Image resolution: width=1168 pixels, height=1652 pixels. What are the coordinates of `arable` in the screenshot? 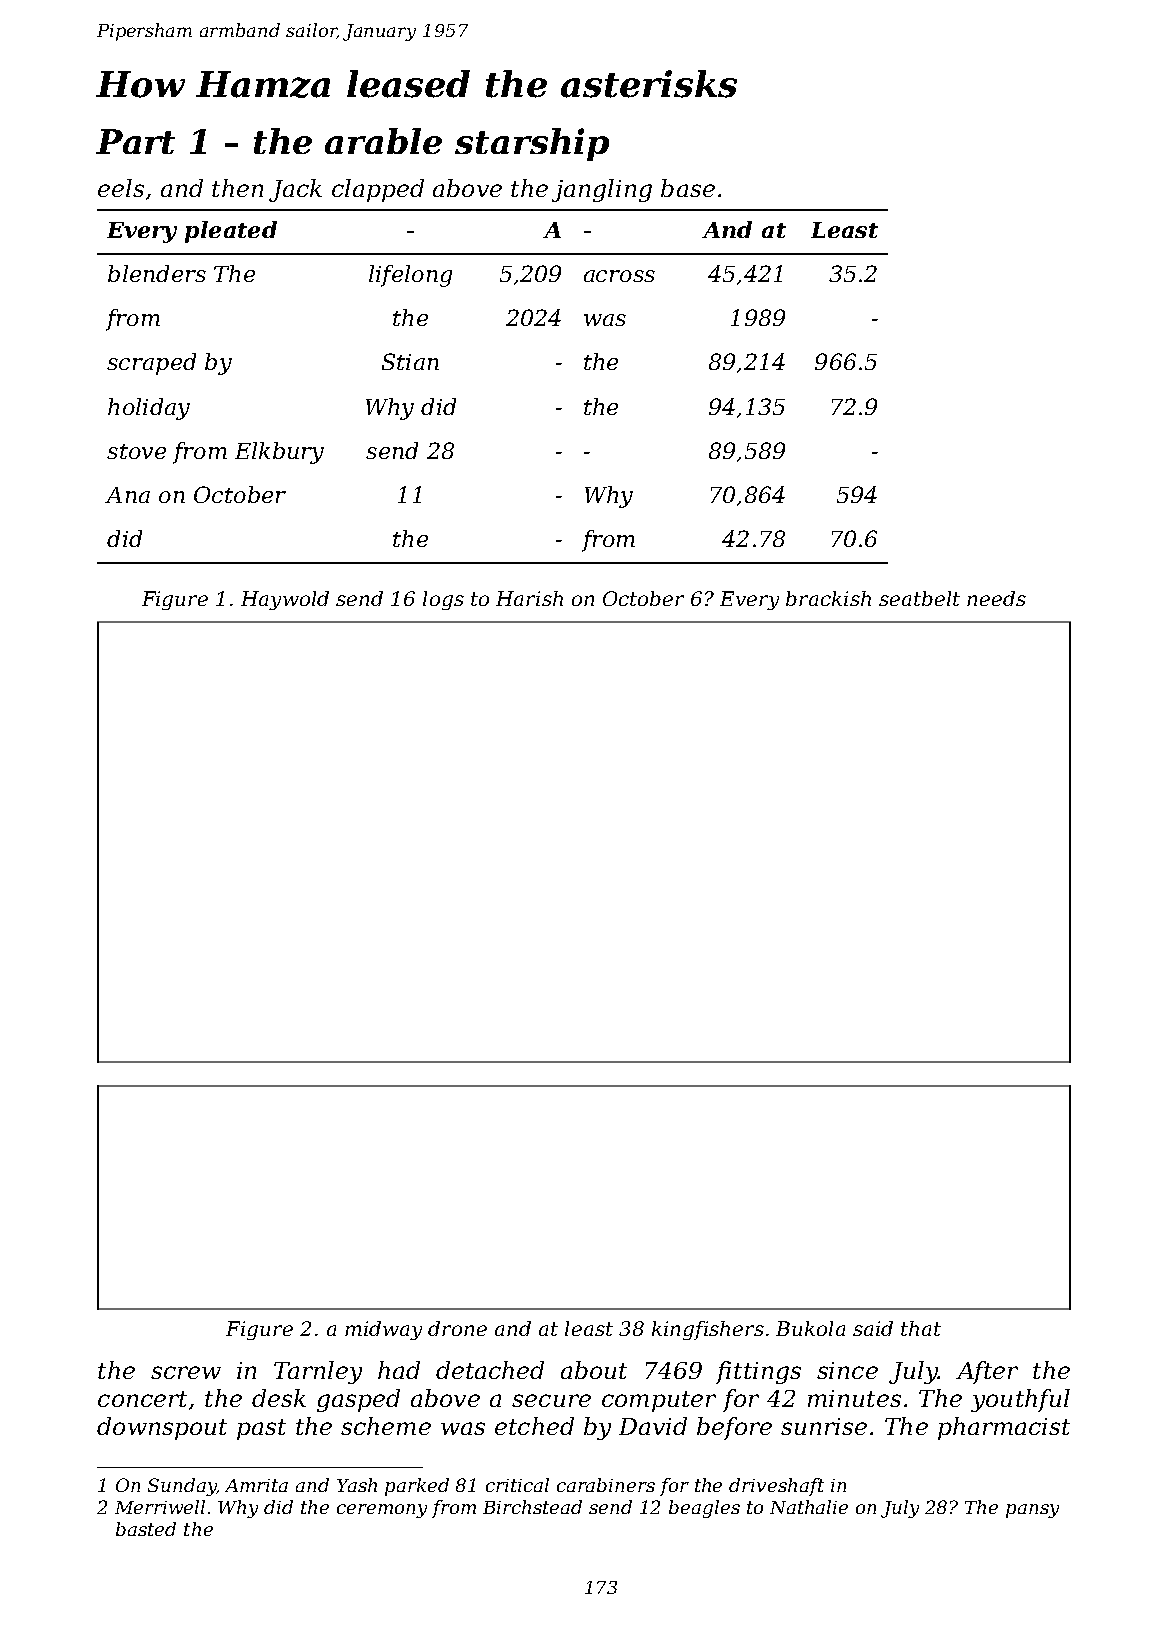 It's located at (383, 141).
